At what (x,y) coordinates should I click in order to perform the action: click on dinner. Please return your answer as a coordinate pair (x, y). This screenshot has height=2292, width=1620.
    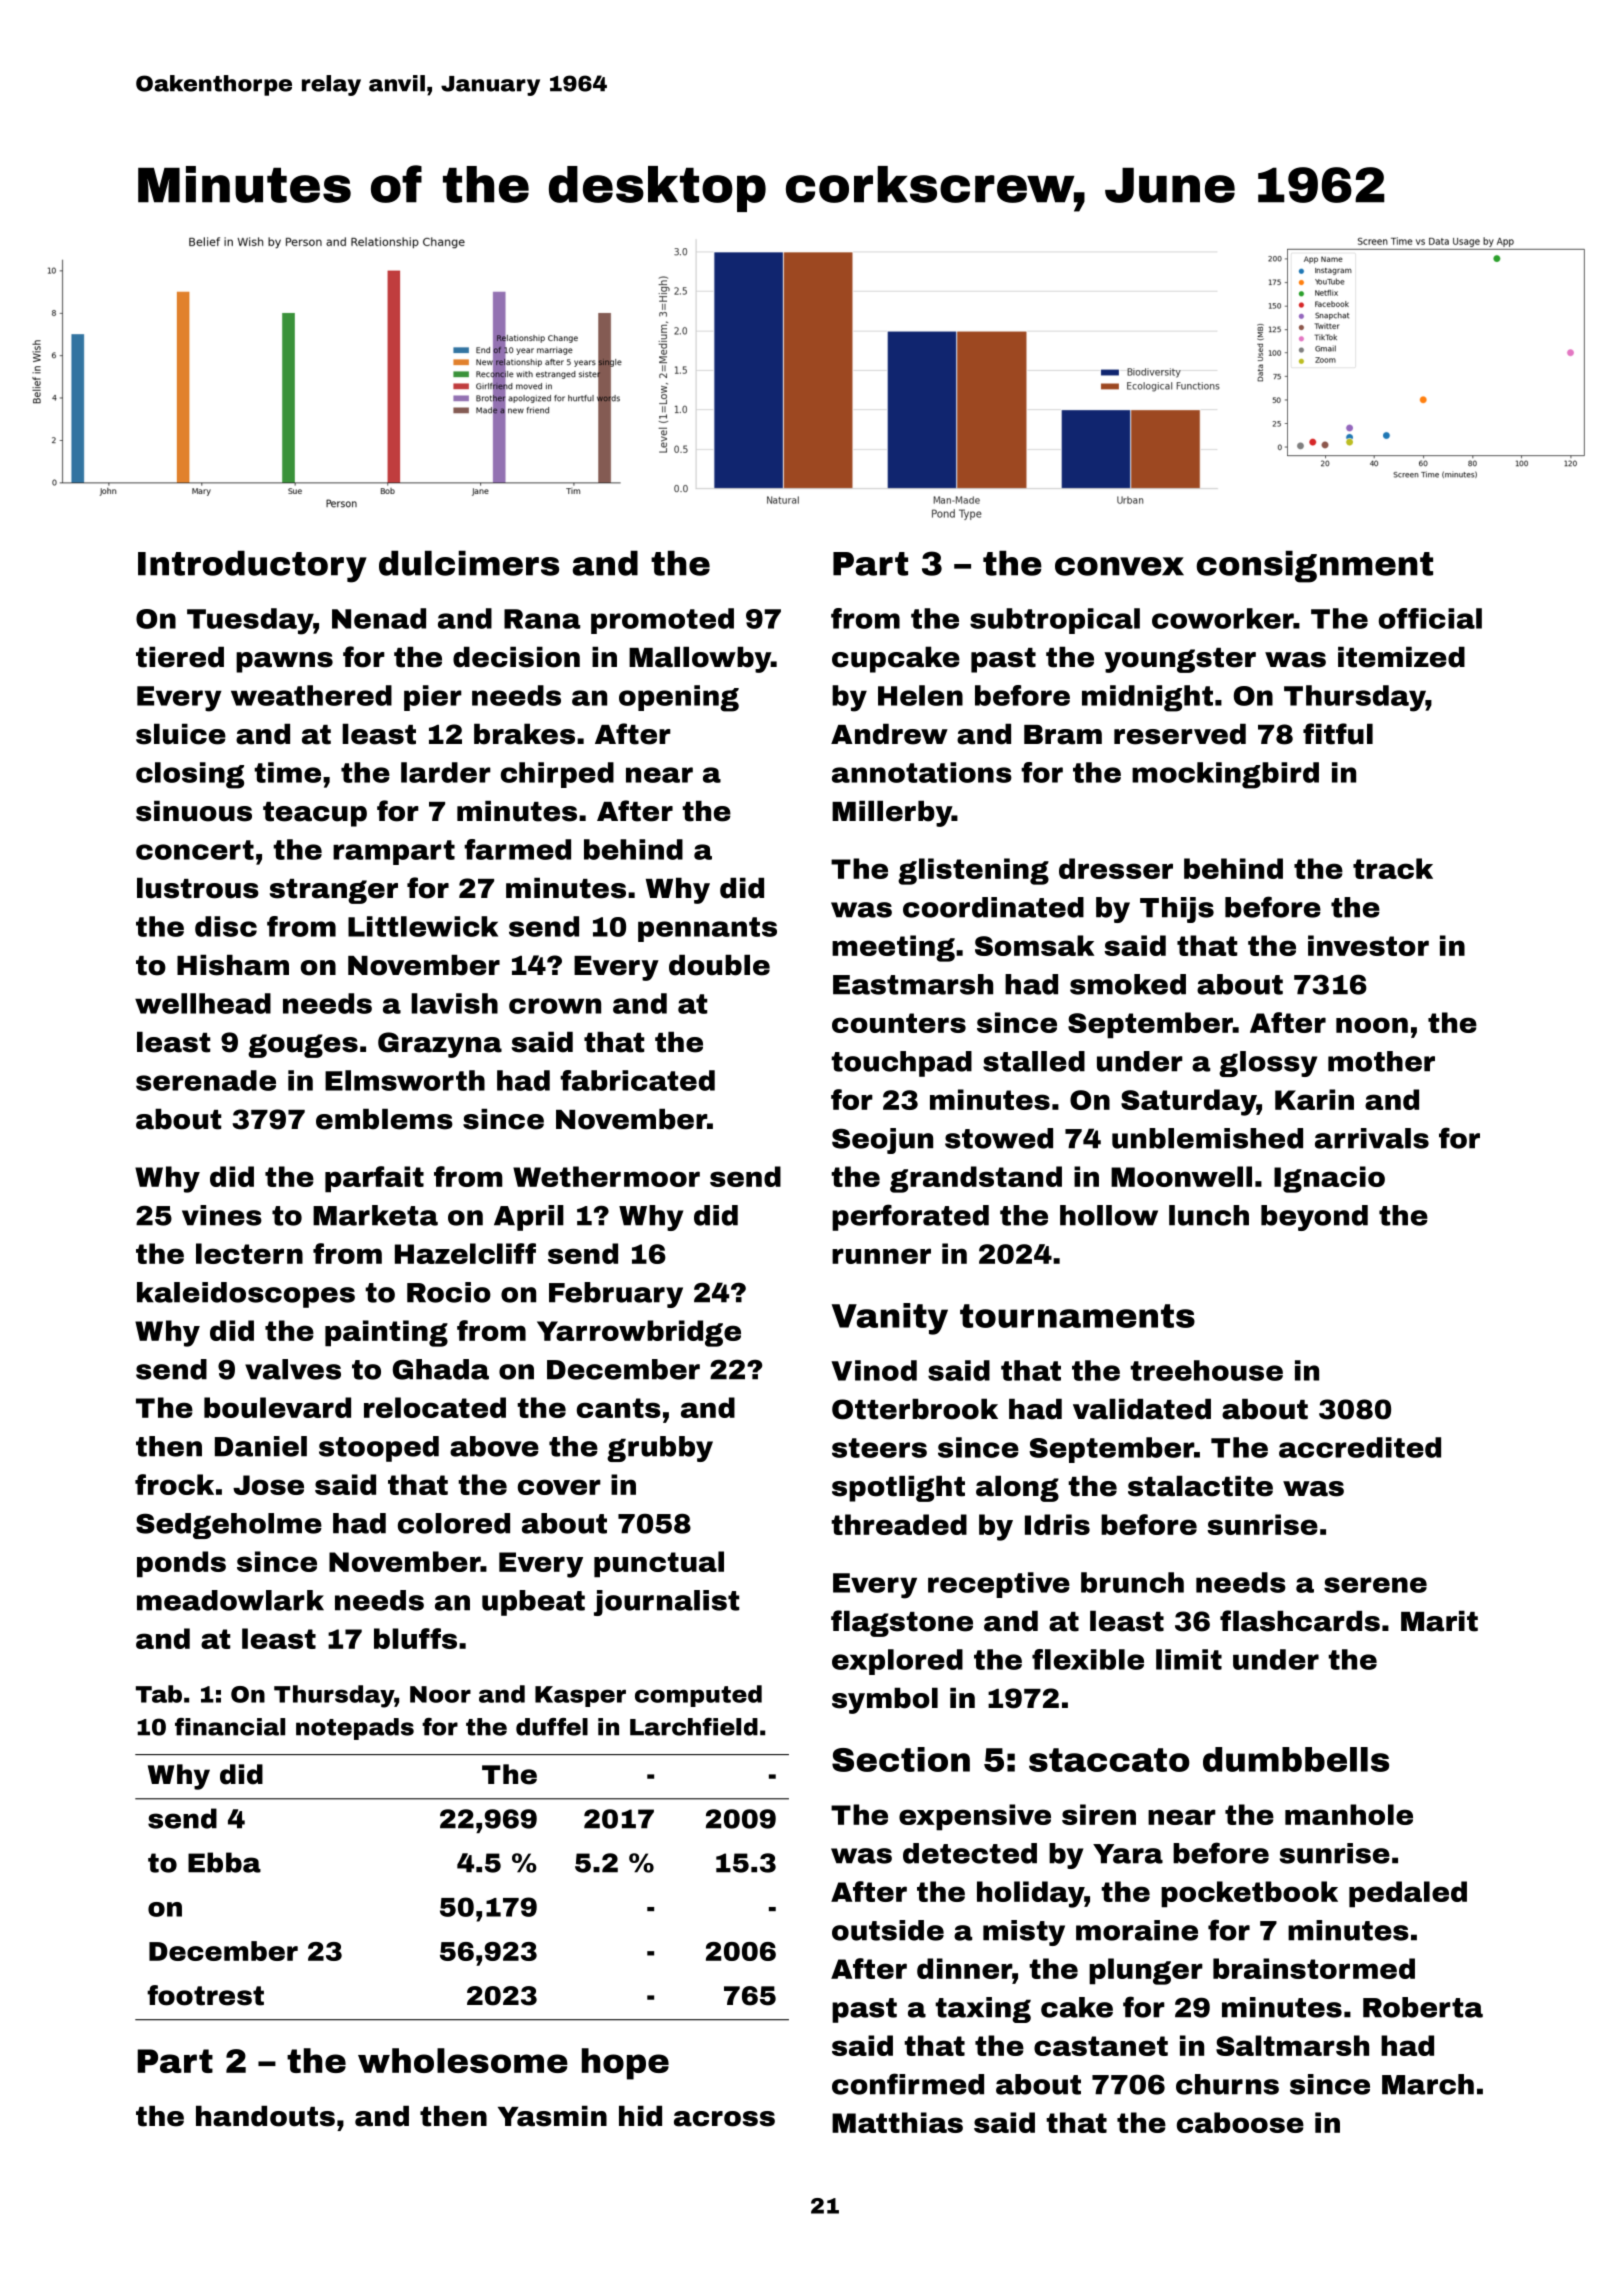
    Looking at the image, I should click on (964, 1968).
